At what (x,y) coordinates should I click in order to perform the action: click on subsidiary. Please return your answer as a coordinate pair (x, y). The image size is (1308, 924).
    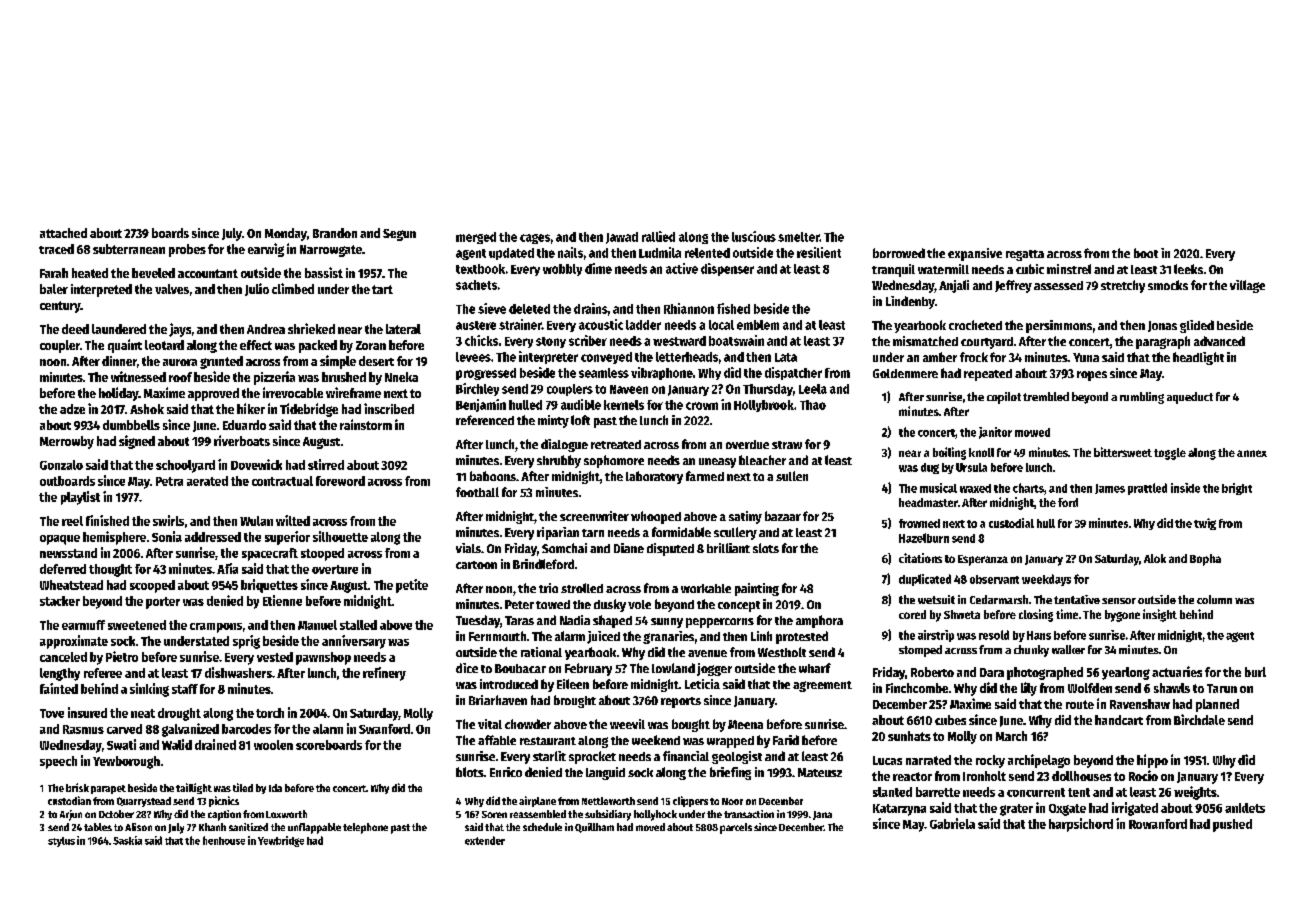
    Looking at the image, I should click on (608, 815).
